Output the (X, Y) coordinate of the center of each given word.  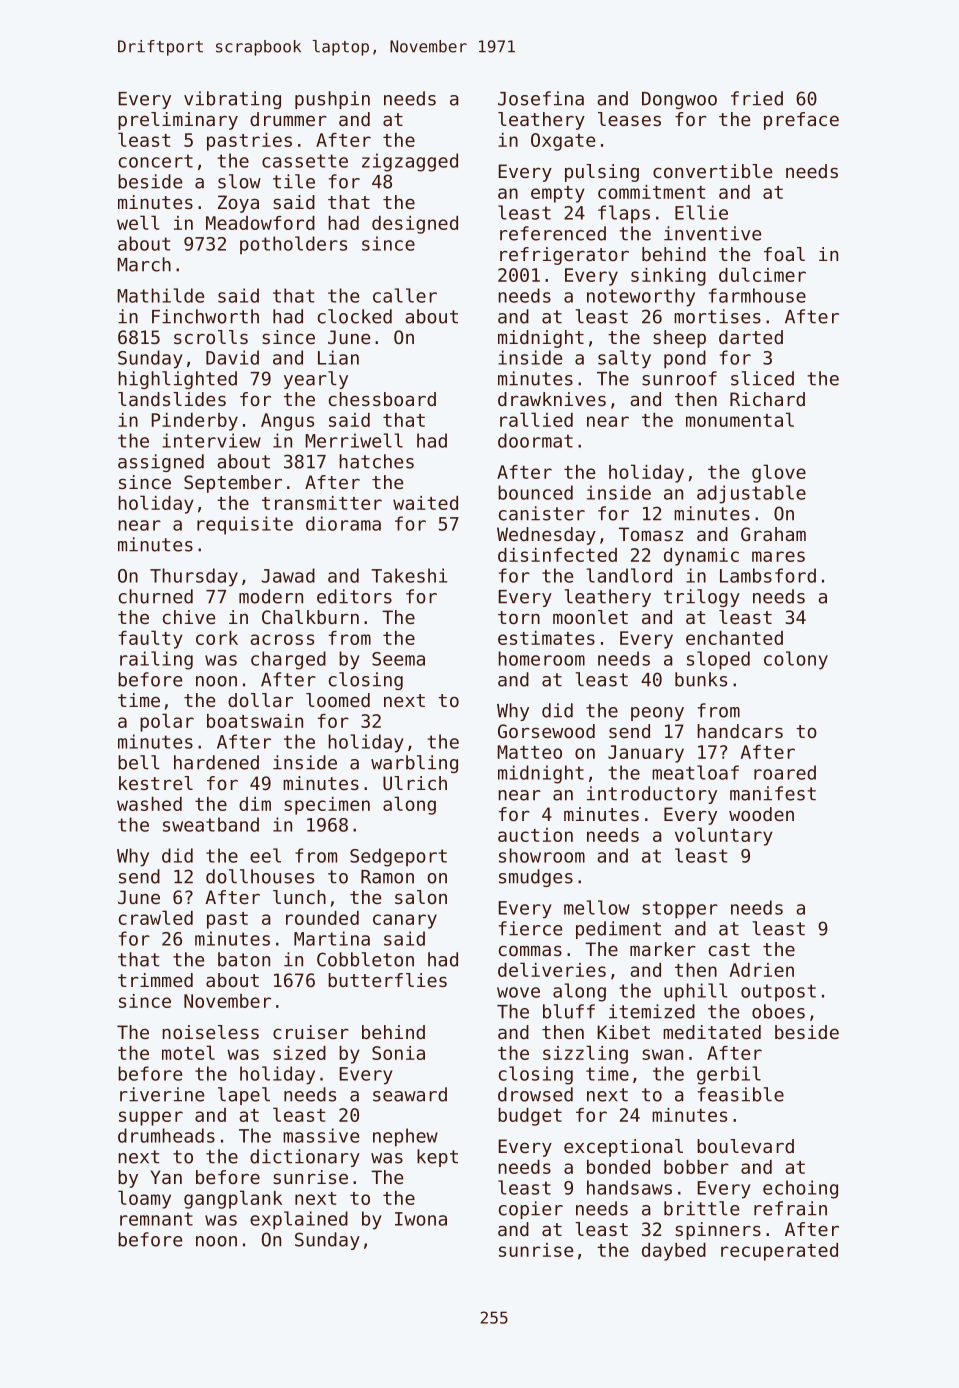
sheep (679, 339)
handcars (740, 731)
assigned (161, 463)
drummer (288, 119)
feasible (741, 1094)
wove (518, 992)
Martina (332, 938)
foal (784, 254)
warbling (414, 764)
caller (405, 295)
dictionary (305, 1158)
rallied (536, 419)
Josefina (541, 98)
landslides (172, 399)
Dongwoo (679, 100)
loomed (338, 700)
